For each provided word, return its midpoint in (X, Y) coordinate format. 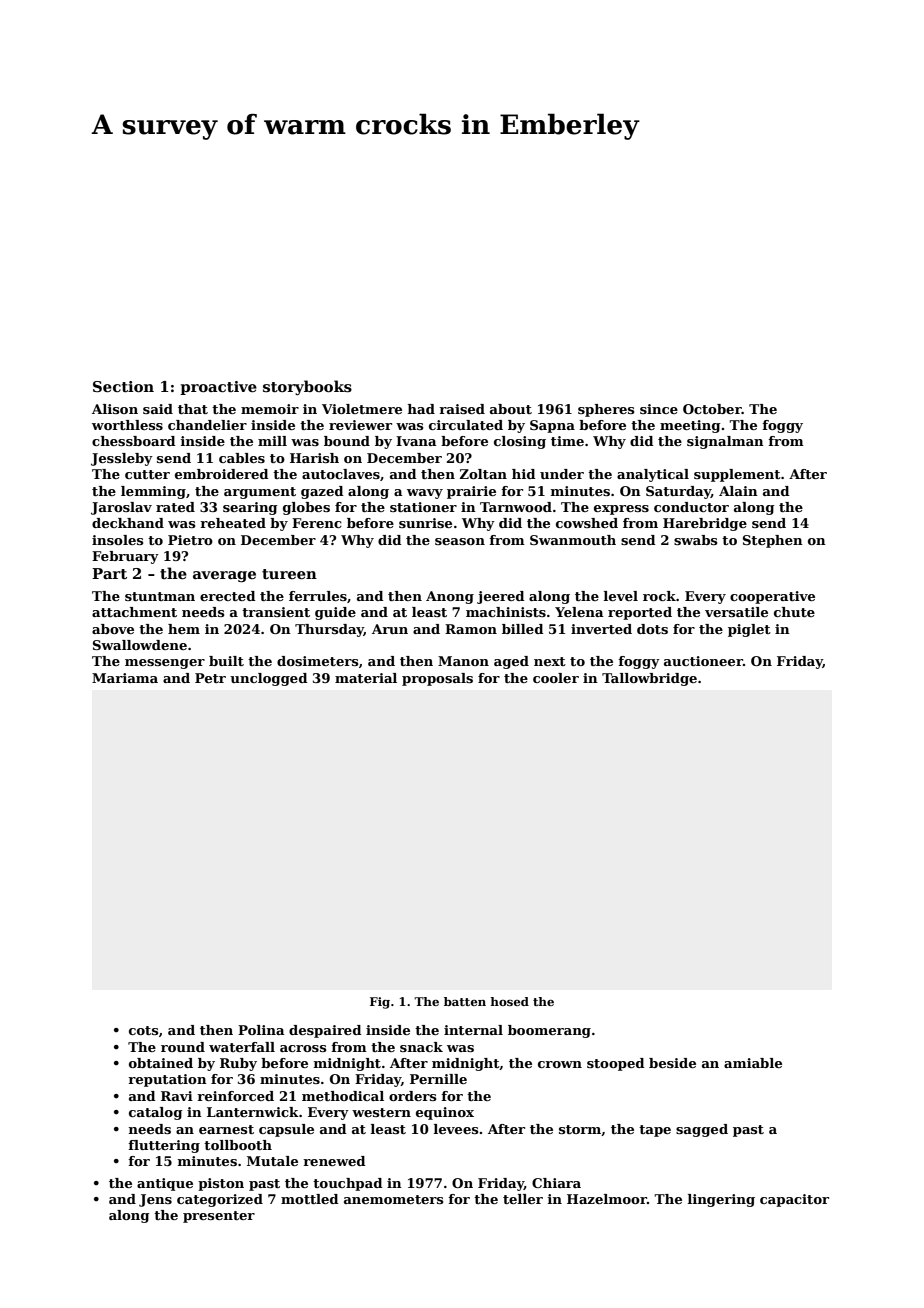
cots (143, 1030)
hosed (509, 1001)
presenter (219, 1217)
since (659, 409)
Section (123, 386)
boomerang (549, 1031)
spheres (606, 410)
